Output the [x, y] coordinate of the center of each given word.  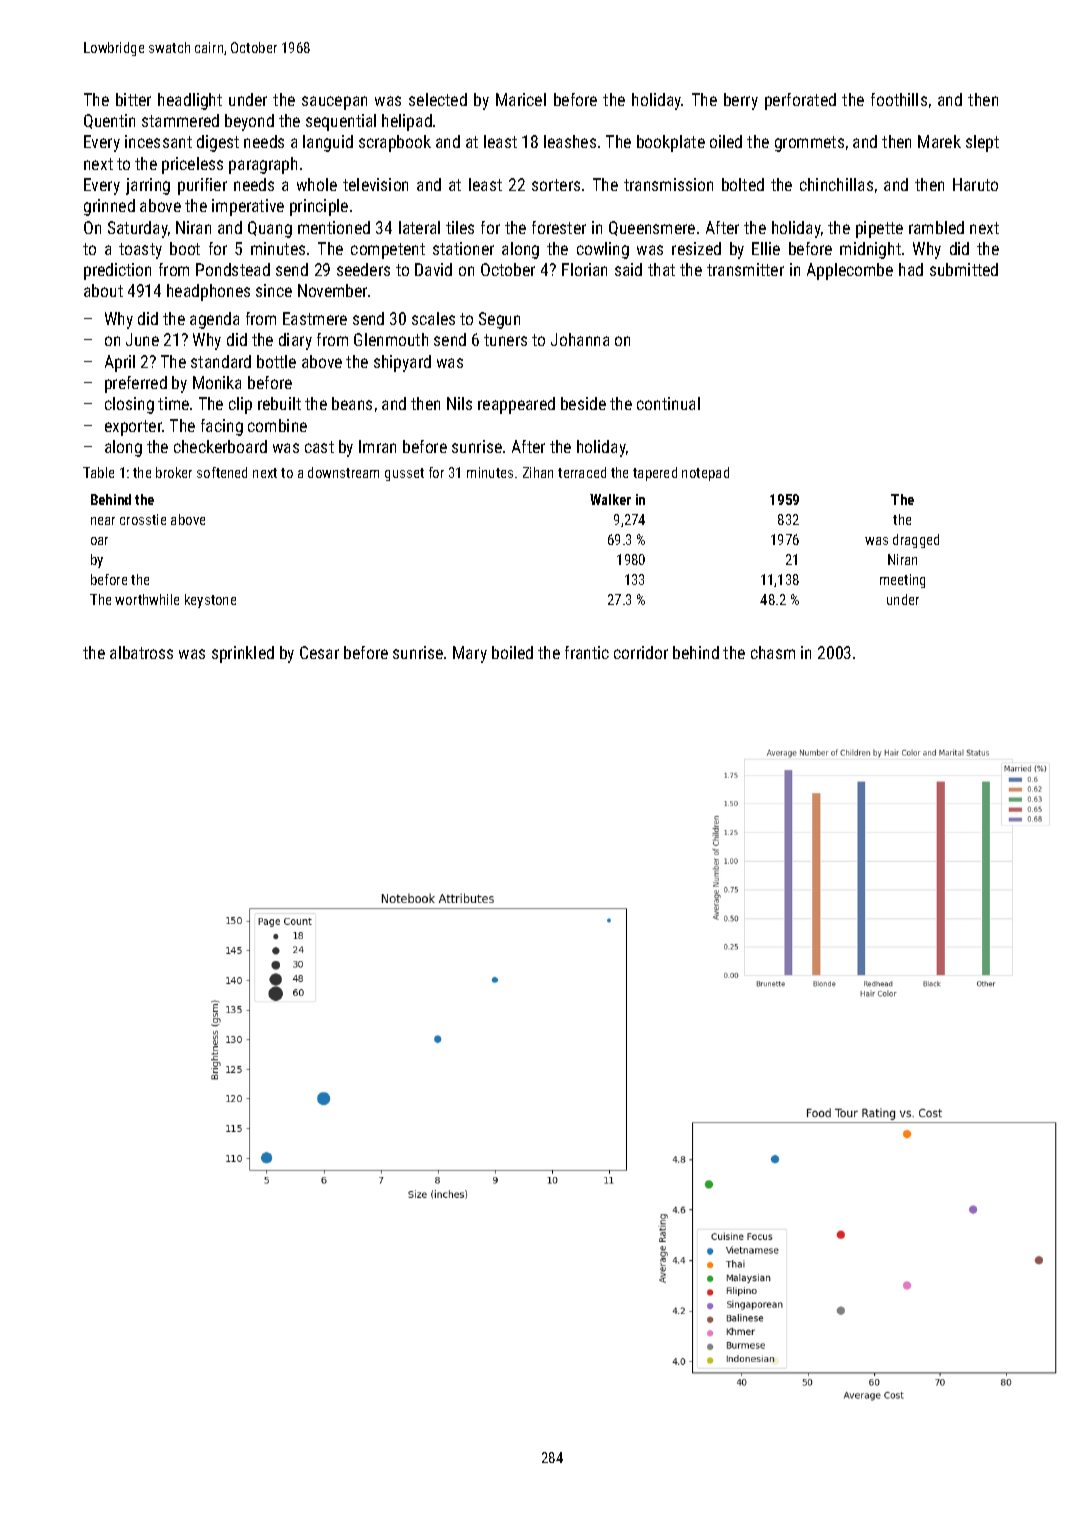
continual [668, 403]
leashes [570, 141]
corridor [641, 652]
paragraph [263, 165]
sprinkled [243, 654]
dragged [916, 541]
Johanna [580, 339]
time [173, 403]
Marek [939, 141]
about [103, 290]
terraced [582, 472]
